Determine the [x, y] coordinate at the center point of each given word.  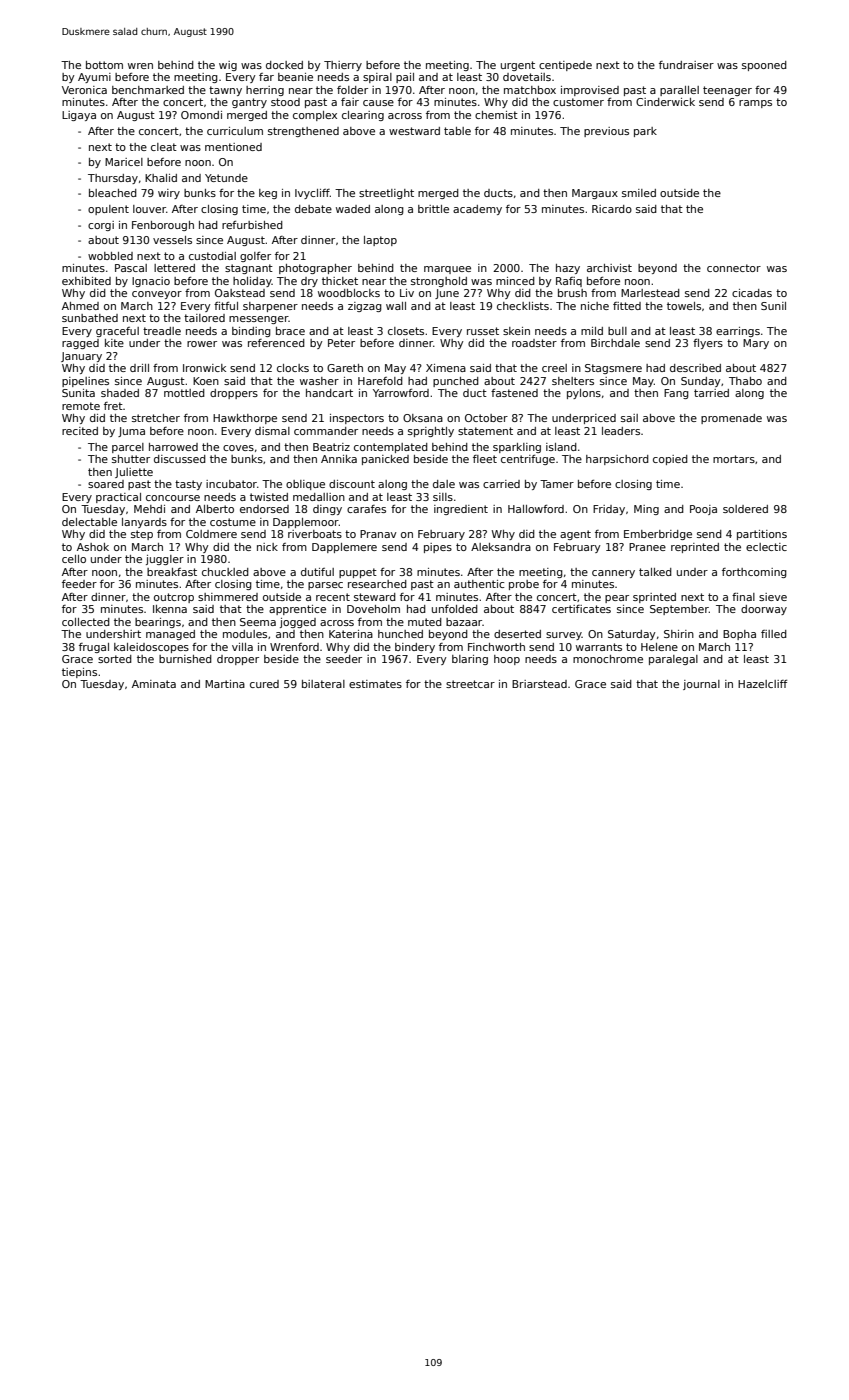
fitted [627, 306]
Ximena [446, 368]
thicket [340, 281]
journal [701, 685]
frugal [94, 648]
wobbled [110, 256]
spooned [764, 66]
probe [524, 585]
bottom [104, 65]
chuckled [225, 572]
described [695, 368]
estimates [375, 684]
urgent [518, 66]
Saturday [632, 635]
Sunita [78, 393]
